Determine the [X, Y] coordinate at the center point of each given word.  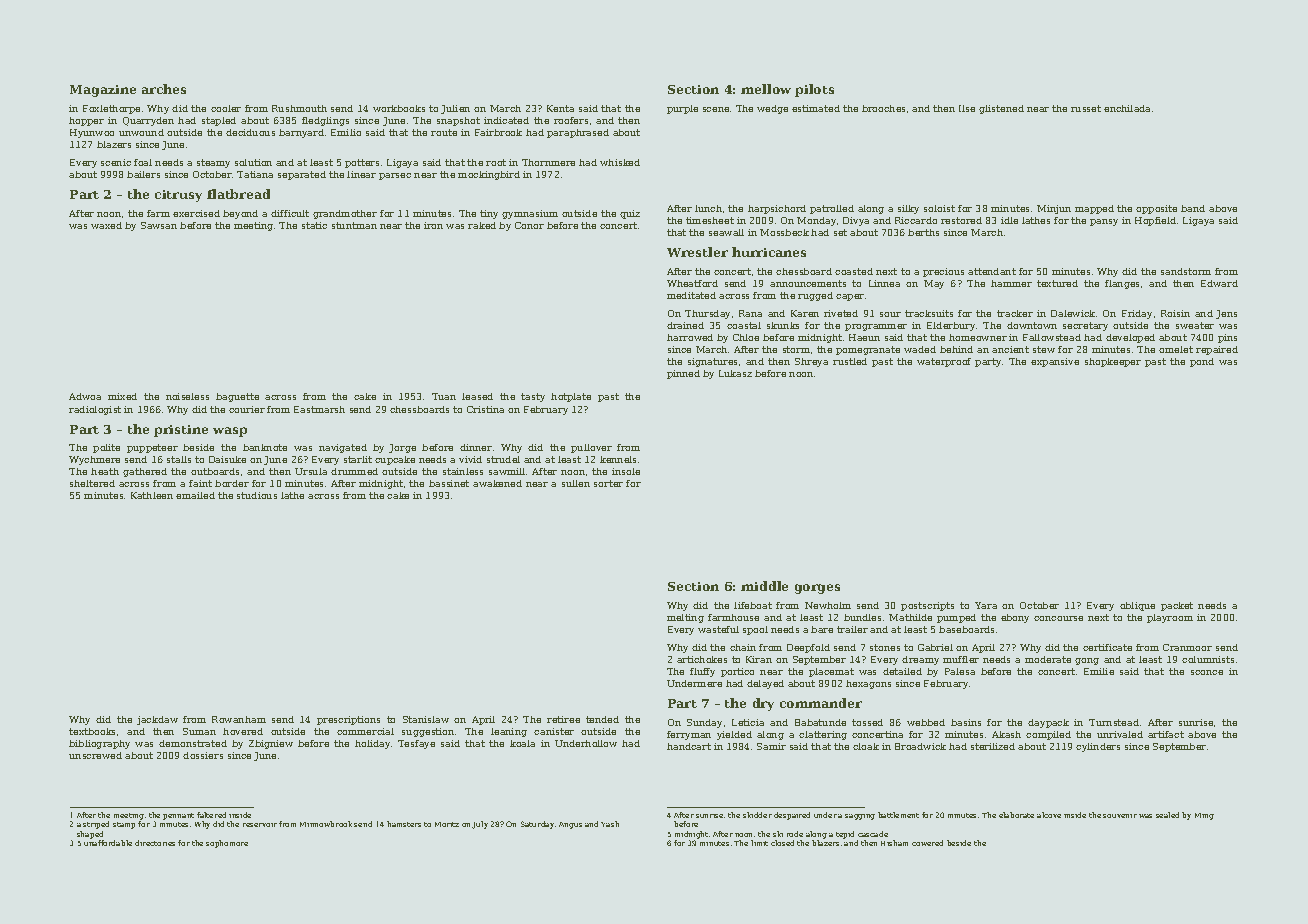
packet [1177, 606]
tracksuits [929, 313]
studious [257, 495]
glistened [1001, 109]
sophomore [227, 844]
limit [759, 843]
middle [764, 586]
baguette [237, 397]
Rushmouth [299, 108]
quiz [630, 214]
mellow [766, 89]
